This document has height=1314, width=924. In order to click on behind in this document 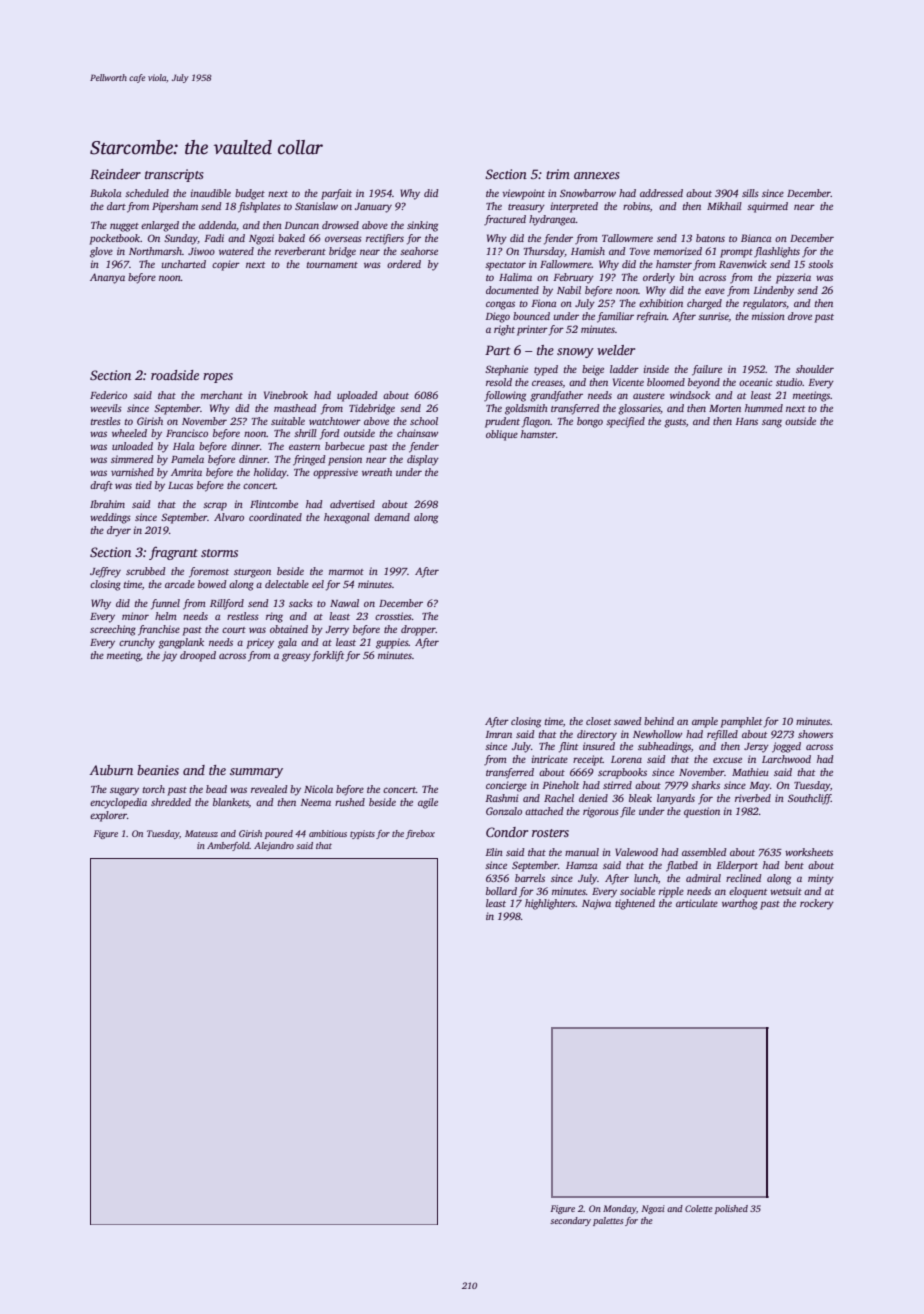, I will do `click(659, 721)`.
